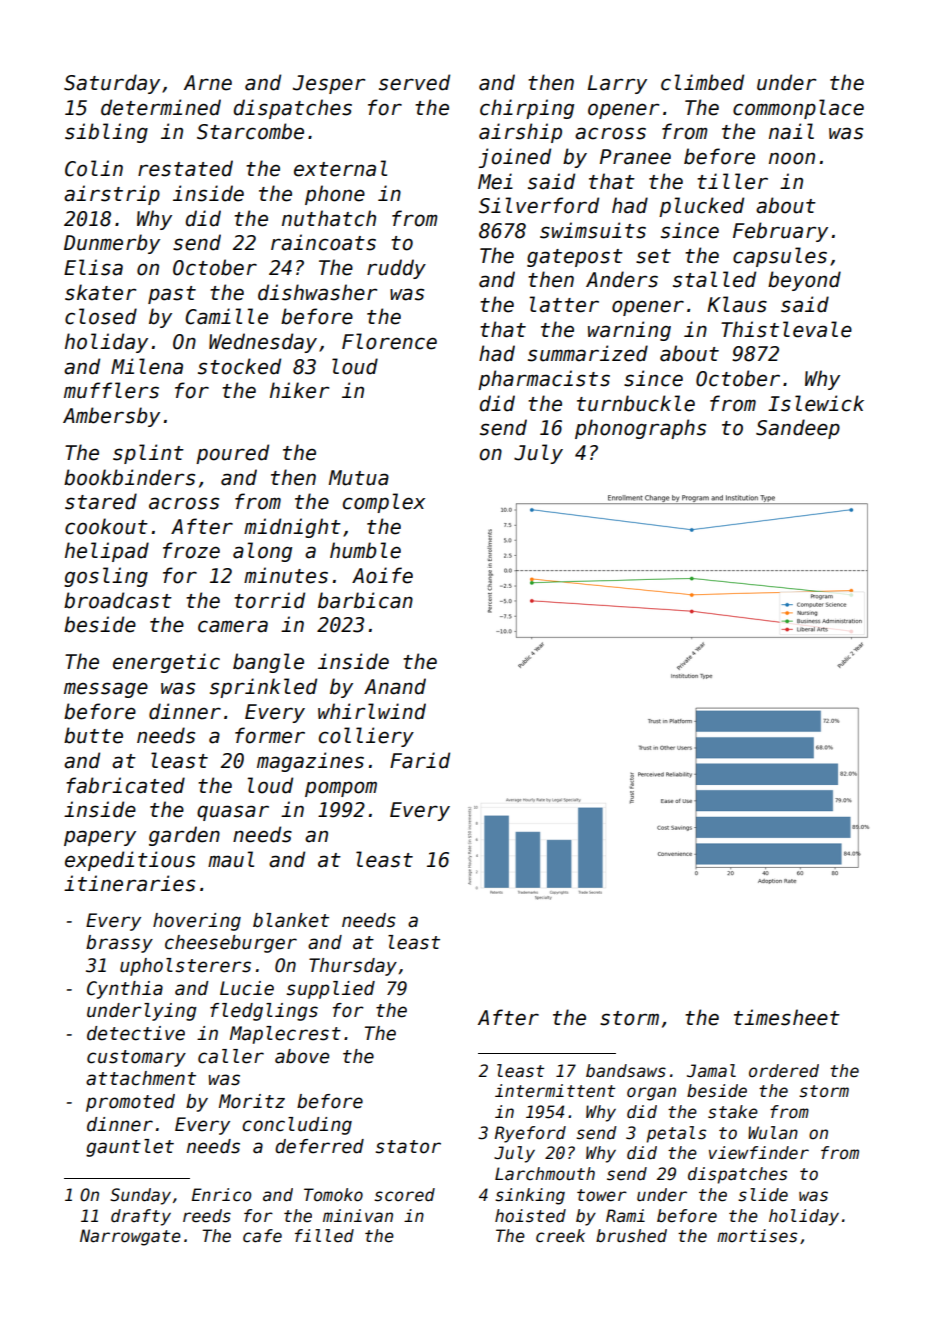 The image size is (930, 1321). Describe the element at coordinates (208, 83) in the screenshot. I see `Arne` at that location.
